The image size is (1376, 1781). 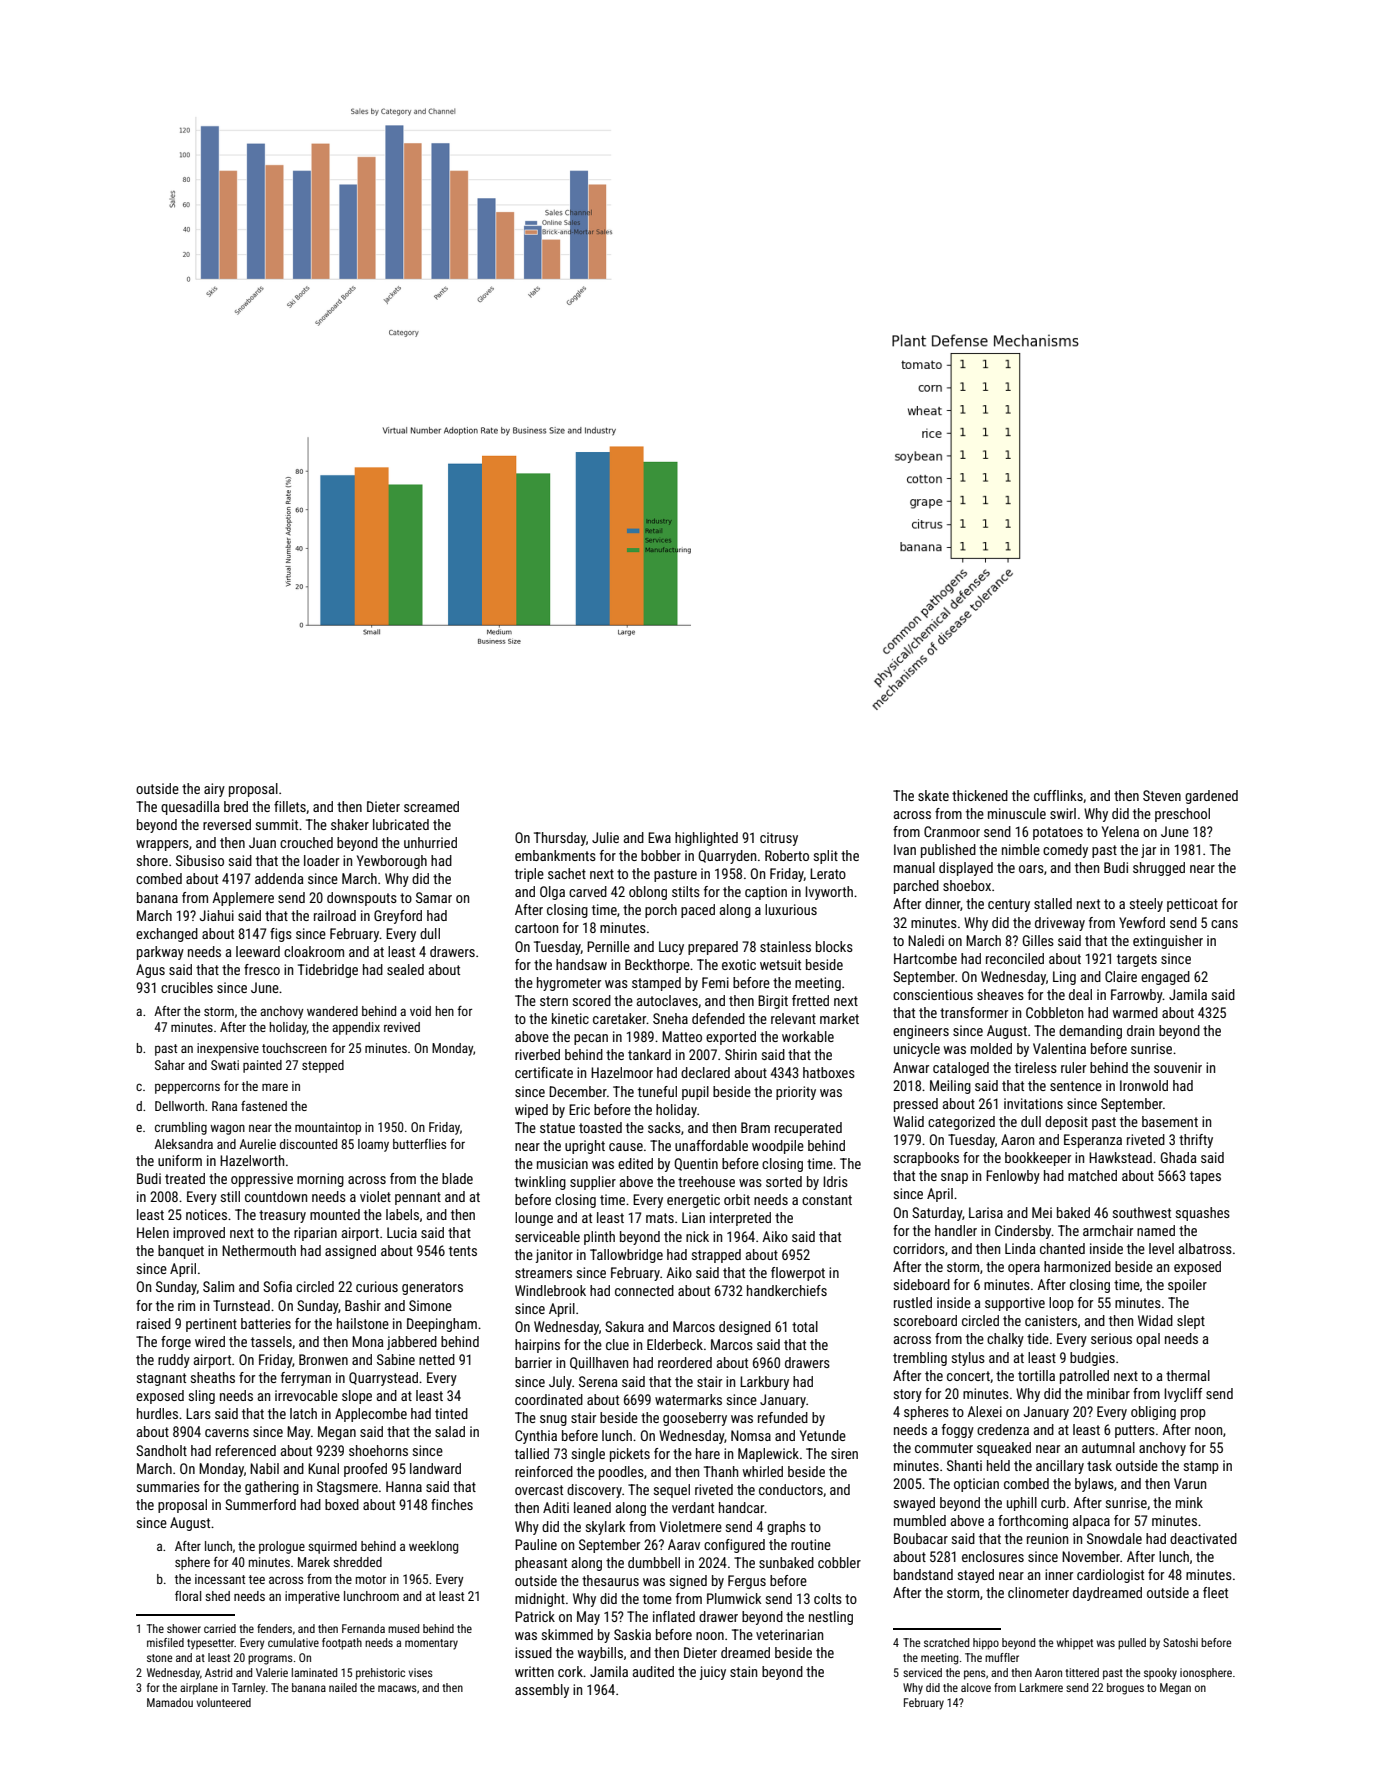 I want to click on crucibles, so click(x=187, y=987).
